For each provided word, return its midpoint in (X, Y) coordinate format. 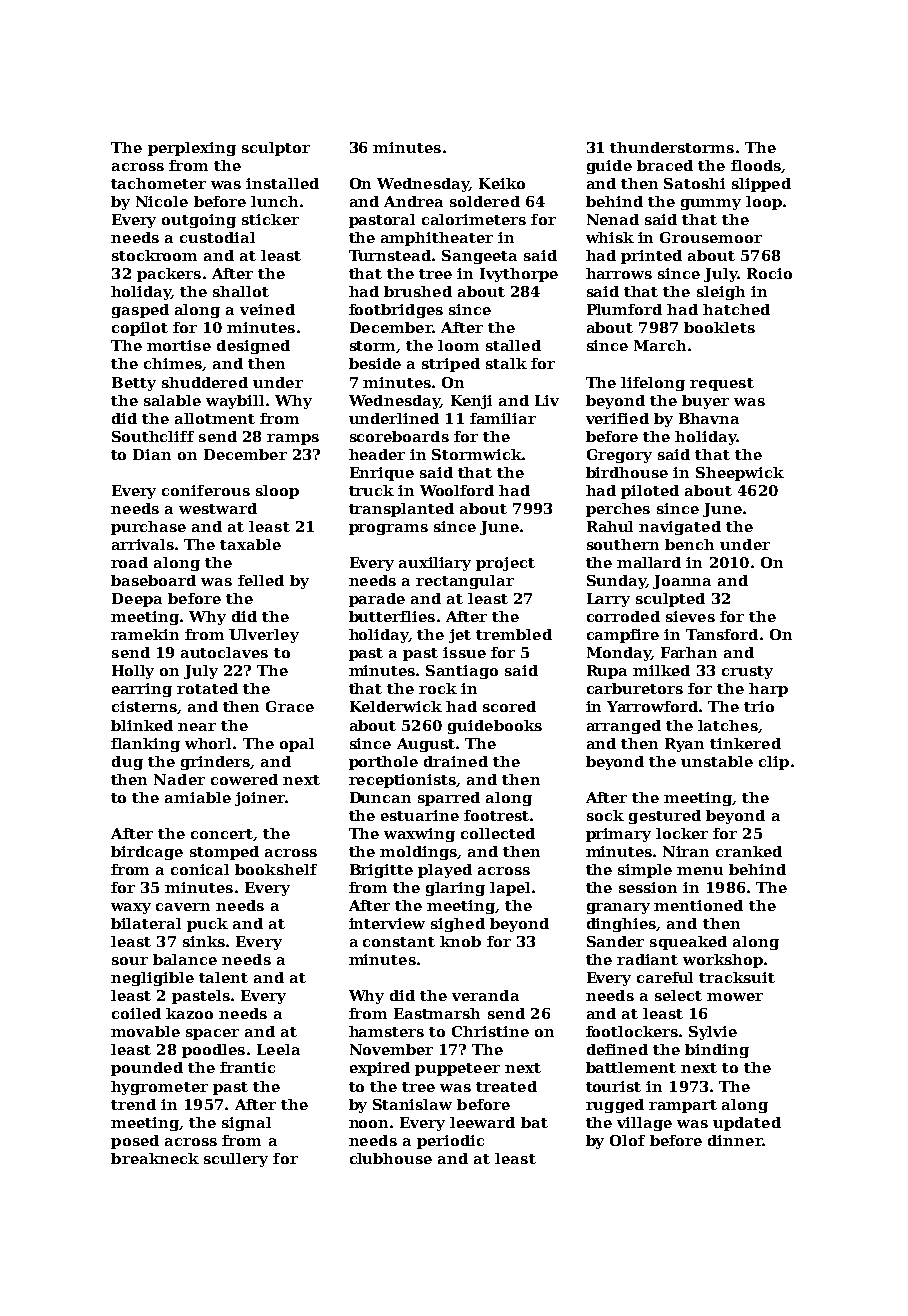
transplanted (401, 510)
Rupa (607, 672)
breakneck (155, 1158)
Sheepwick (740, 474)
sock (605, 815)
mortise (179, 345)
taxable (250, 544)
